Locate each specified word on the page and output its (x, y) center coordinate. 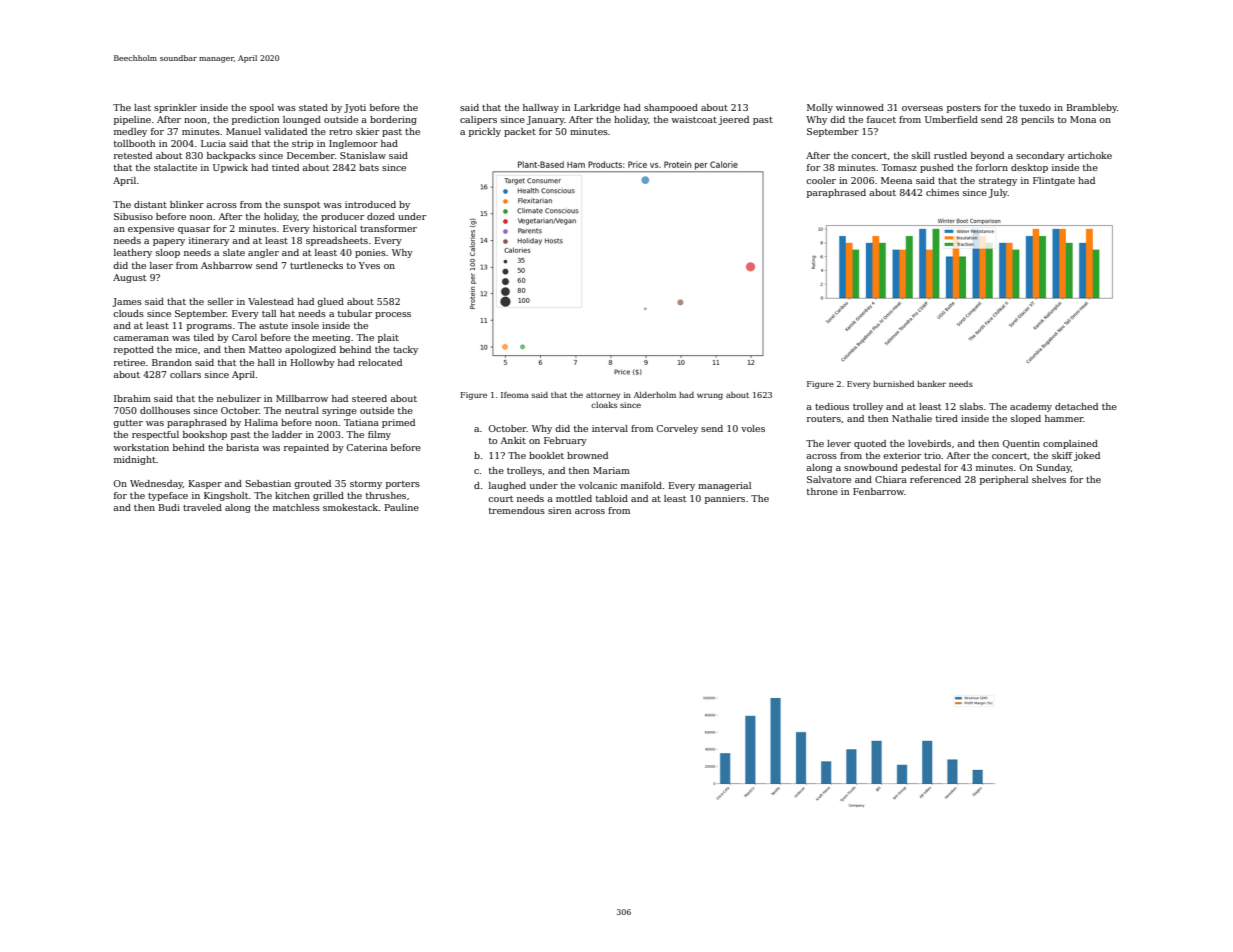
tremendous (517, 510)
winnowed (860, 107)
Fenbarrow (878, 491)
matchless (296, 507)
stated (313, 107)
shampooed (671, 108)
